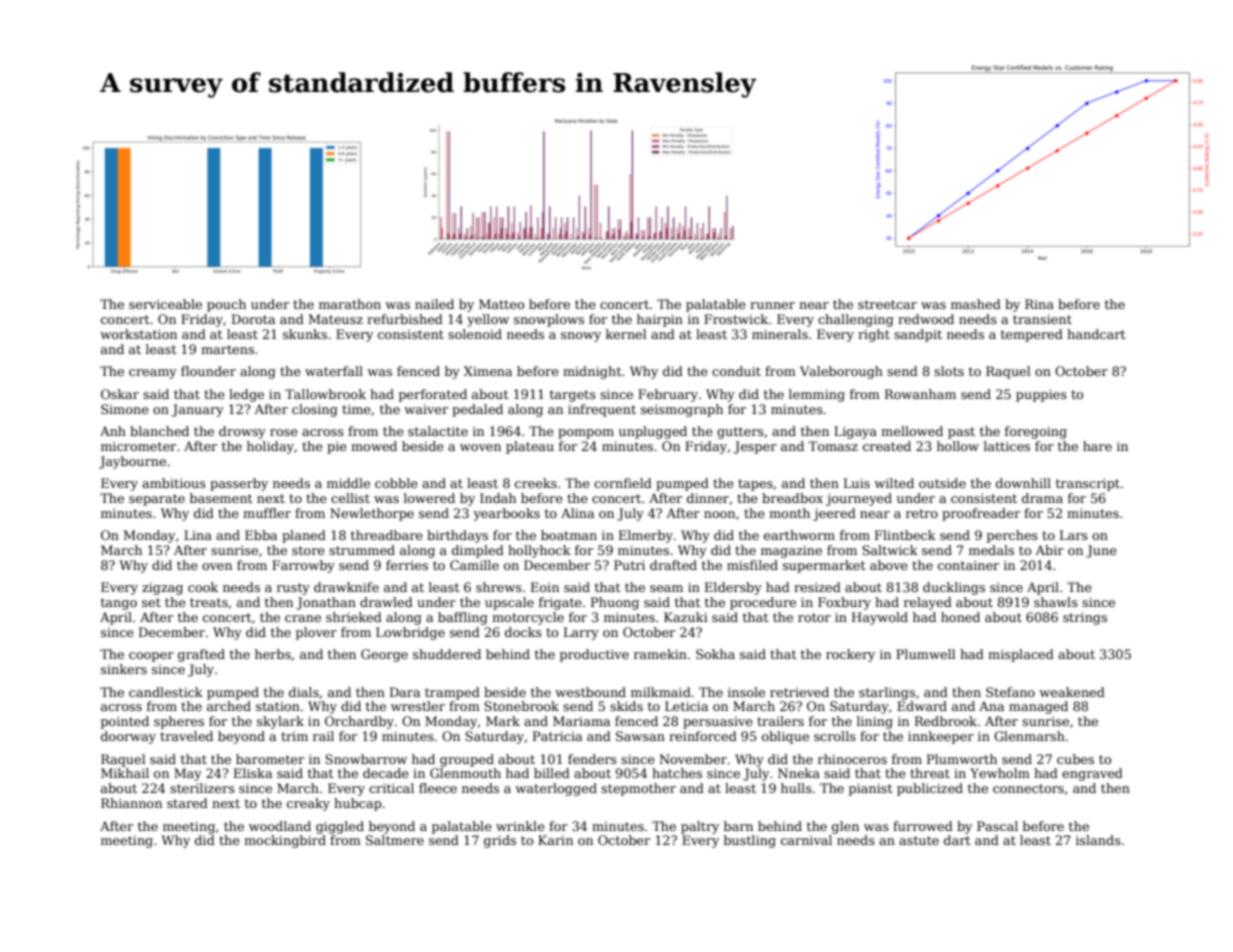 Image resolution: width=1233 pixels, height=952 pixels. I want to click on mowed, so click(374, 446).
